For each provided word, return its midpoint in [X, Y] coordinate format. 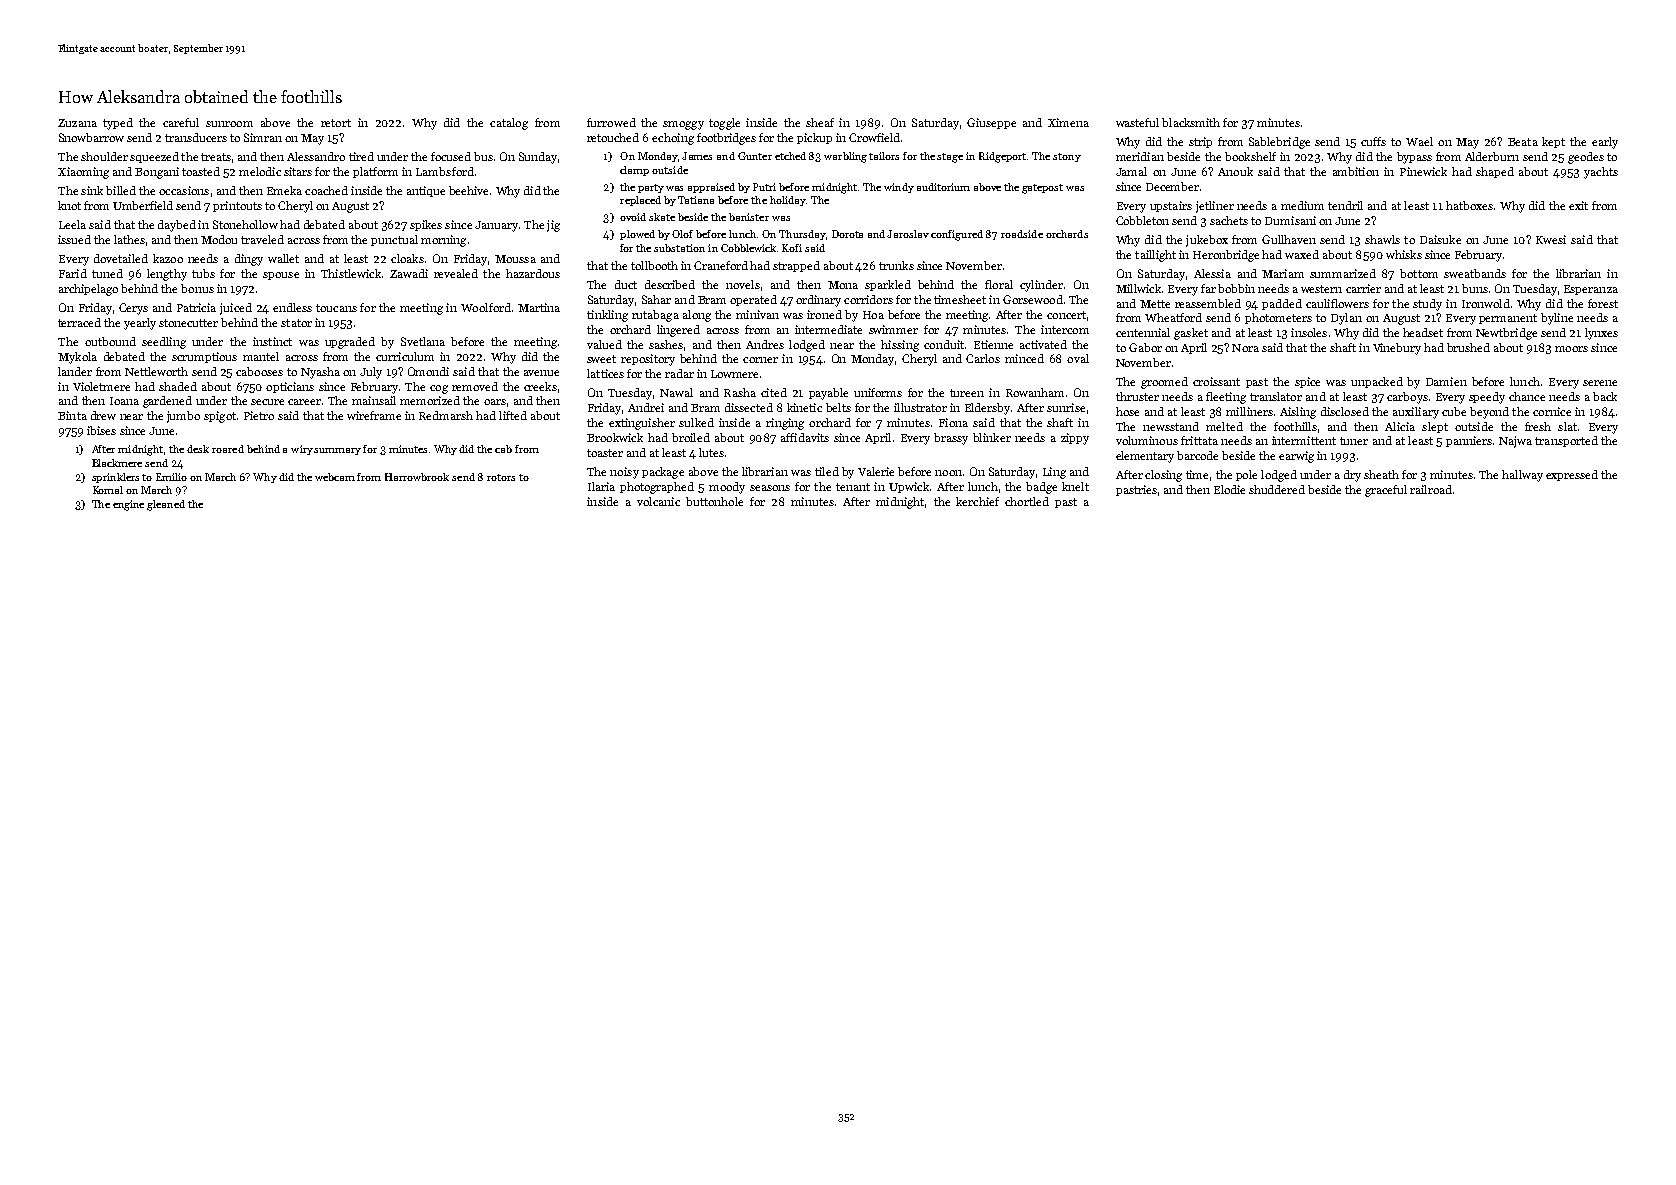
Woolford [486, 307]
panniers [1469, 441]
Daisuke [1440, 239]
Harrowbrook [417, 477]
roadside [1022, 234]
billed [121, 190]
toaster [605, 453]
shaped [1495, 172]
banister [749, 217]
